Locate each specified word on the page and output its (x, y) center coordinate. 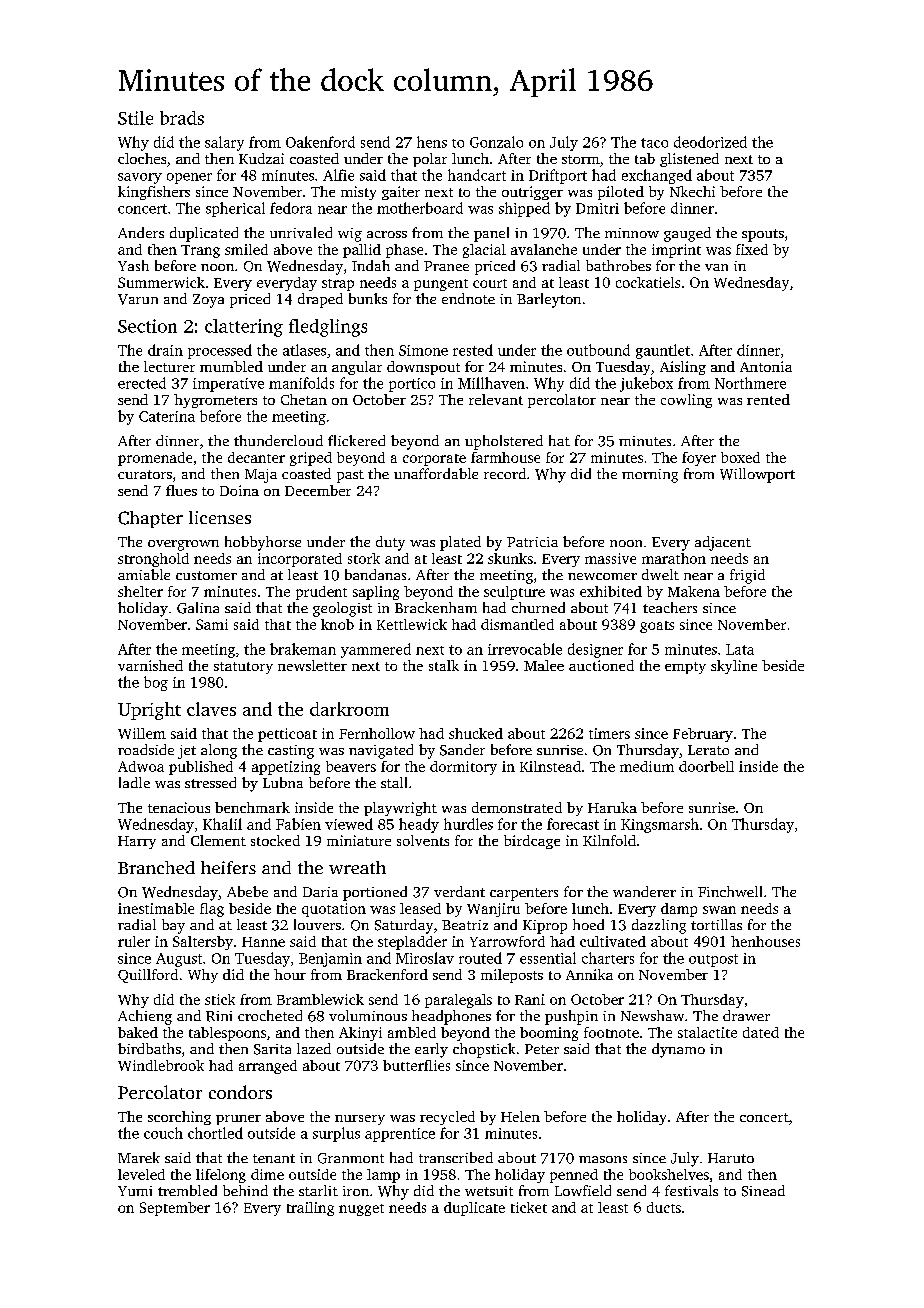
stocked (275, 840)
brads (182, 118)
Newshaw (652, 1015)
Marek (139, 1157)
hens (432, 142)
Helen (520, 1116)
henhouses (765, 941)
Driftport (558, 176)
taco (654, 143)
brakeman (303, 649)
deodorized (710, 142)
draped (320, 300)
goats (657, 627)
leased (420, 908)
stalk (444, 665)
